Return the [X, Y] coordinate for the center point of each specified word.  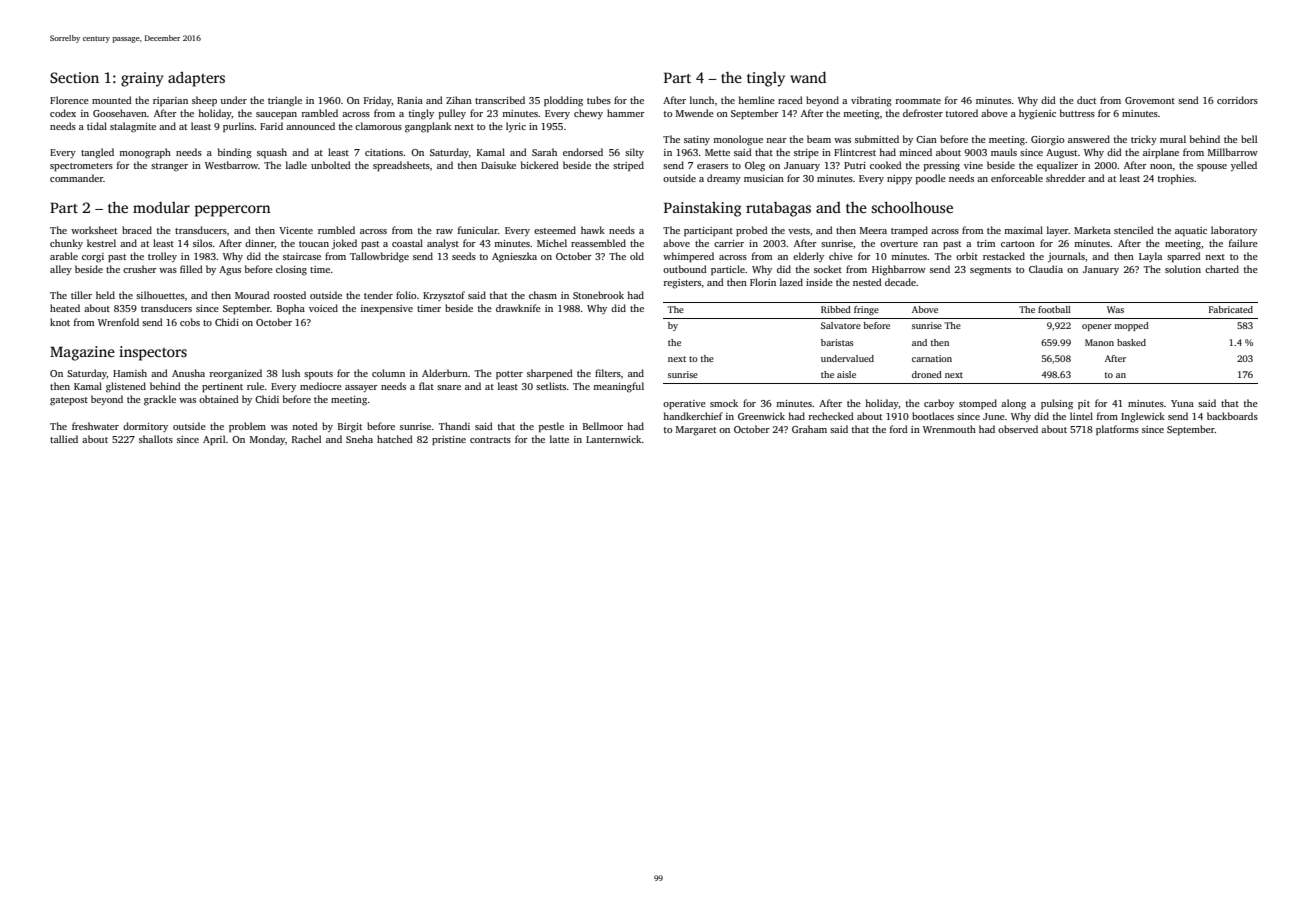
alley [61, 270]
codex [63, 113]
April [214, 440]
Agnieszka [514, 257]
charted [1222, 269]
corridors [1237, 100]
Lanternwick [614, 439]
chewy [588, 114]
